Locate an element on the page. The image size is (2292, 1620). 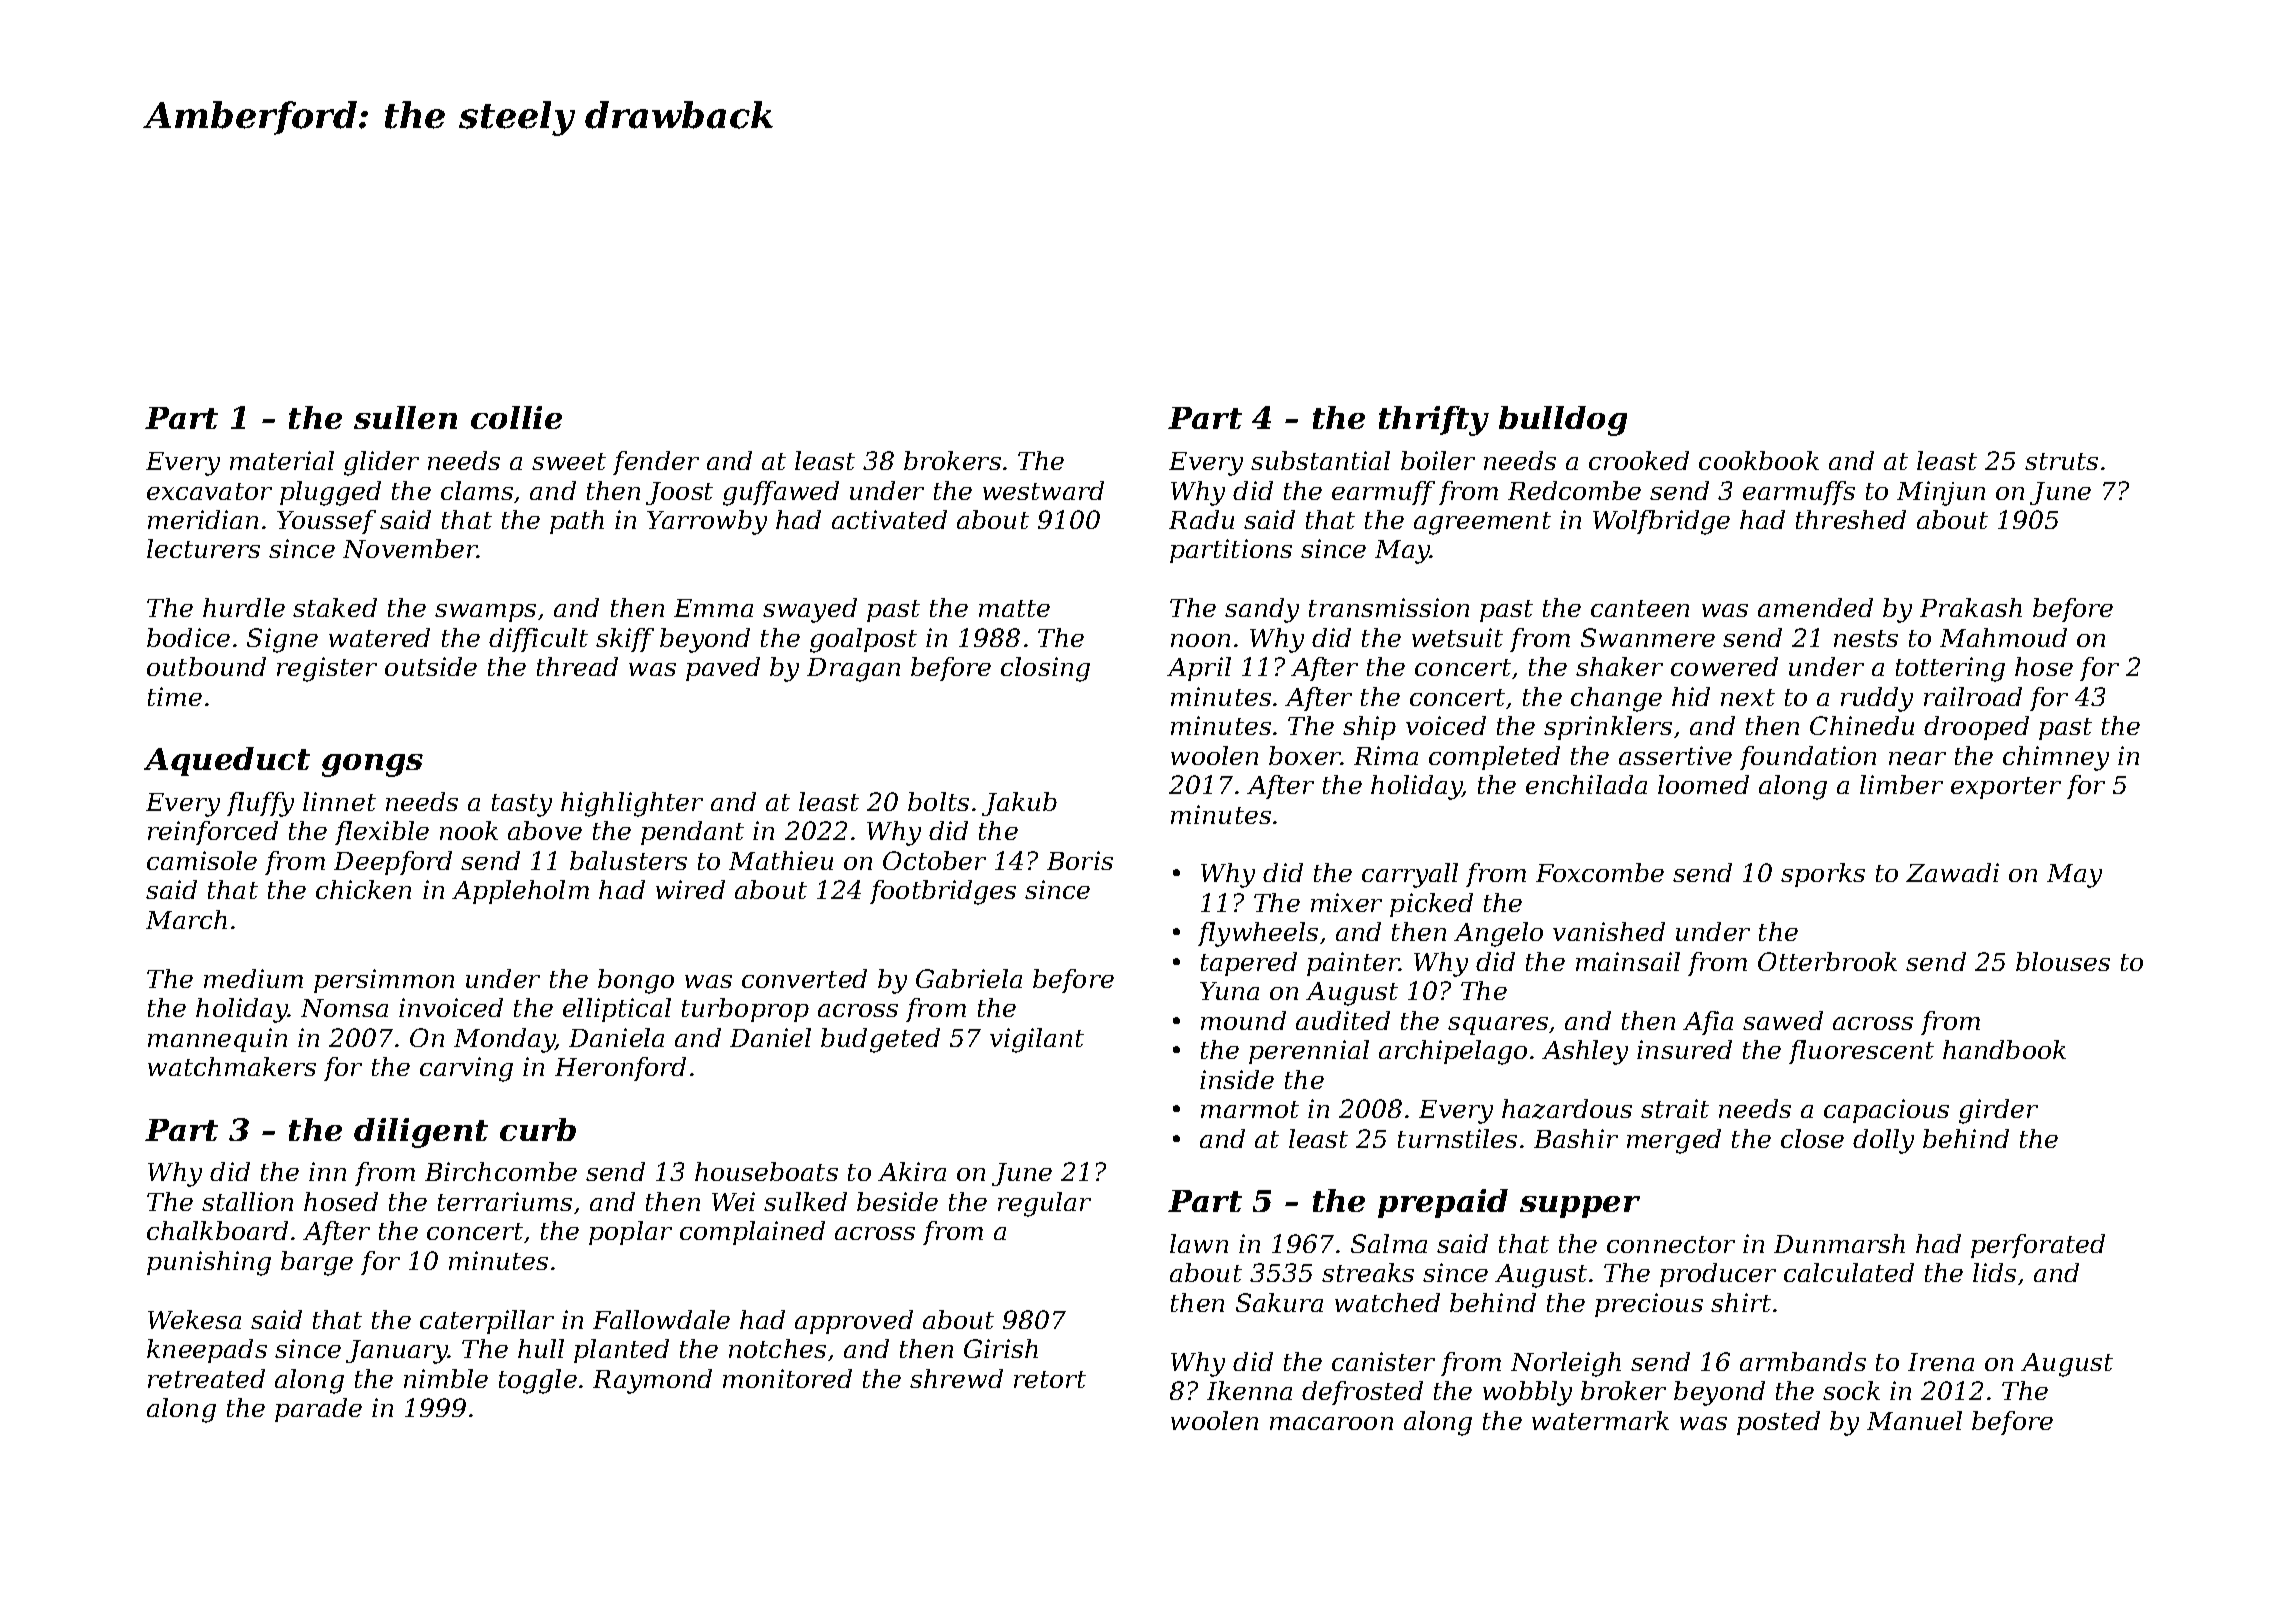
Ikenna is located at coordinates (1249, 1390).
